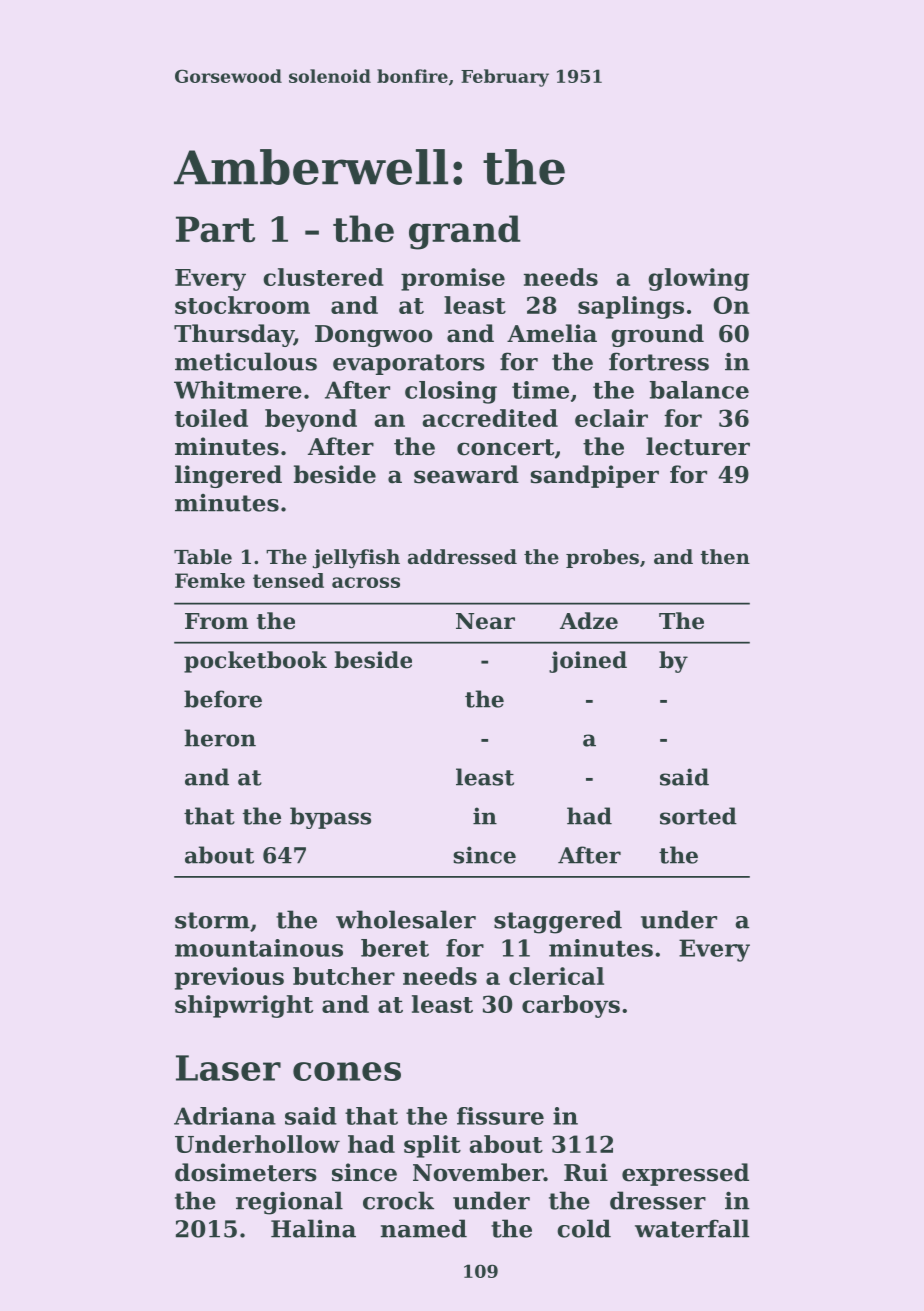 This page has height=1311, width=924. What do you see at coordinates (242, 305) in the page?
I see `stockroom` at bounding box center [242, 305].
